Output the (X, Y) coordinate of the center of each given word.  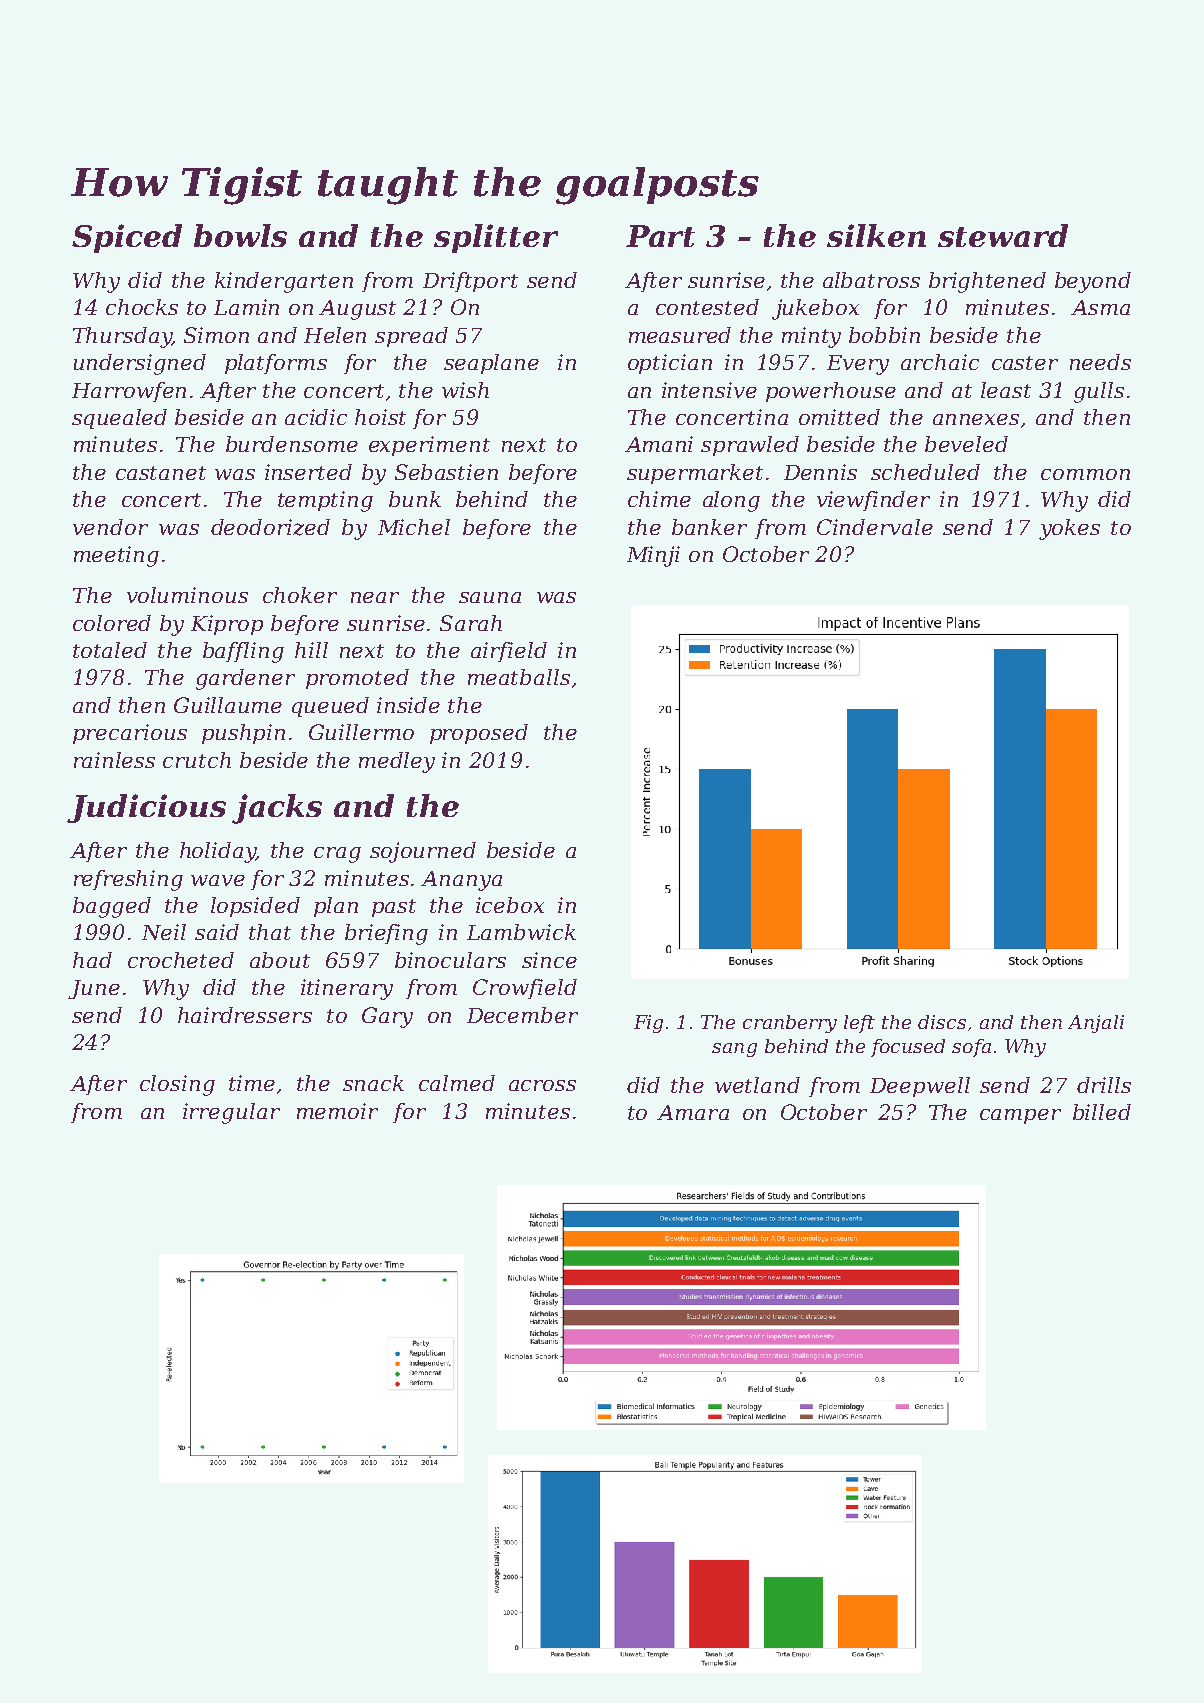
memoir (337, 1111)
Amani (659, 444)
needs (1100, 362)
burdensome (292, 444)
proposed (479, 734)
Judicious (146, 808)
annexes (976, 419)
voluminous (187, 595)
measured (680, 335)
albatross (871, 280)
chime (659, 499)
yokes (1069, 529)
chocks (142, 307)
